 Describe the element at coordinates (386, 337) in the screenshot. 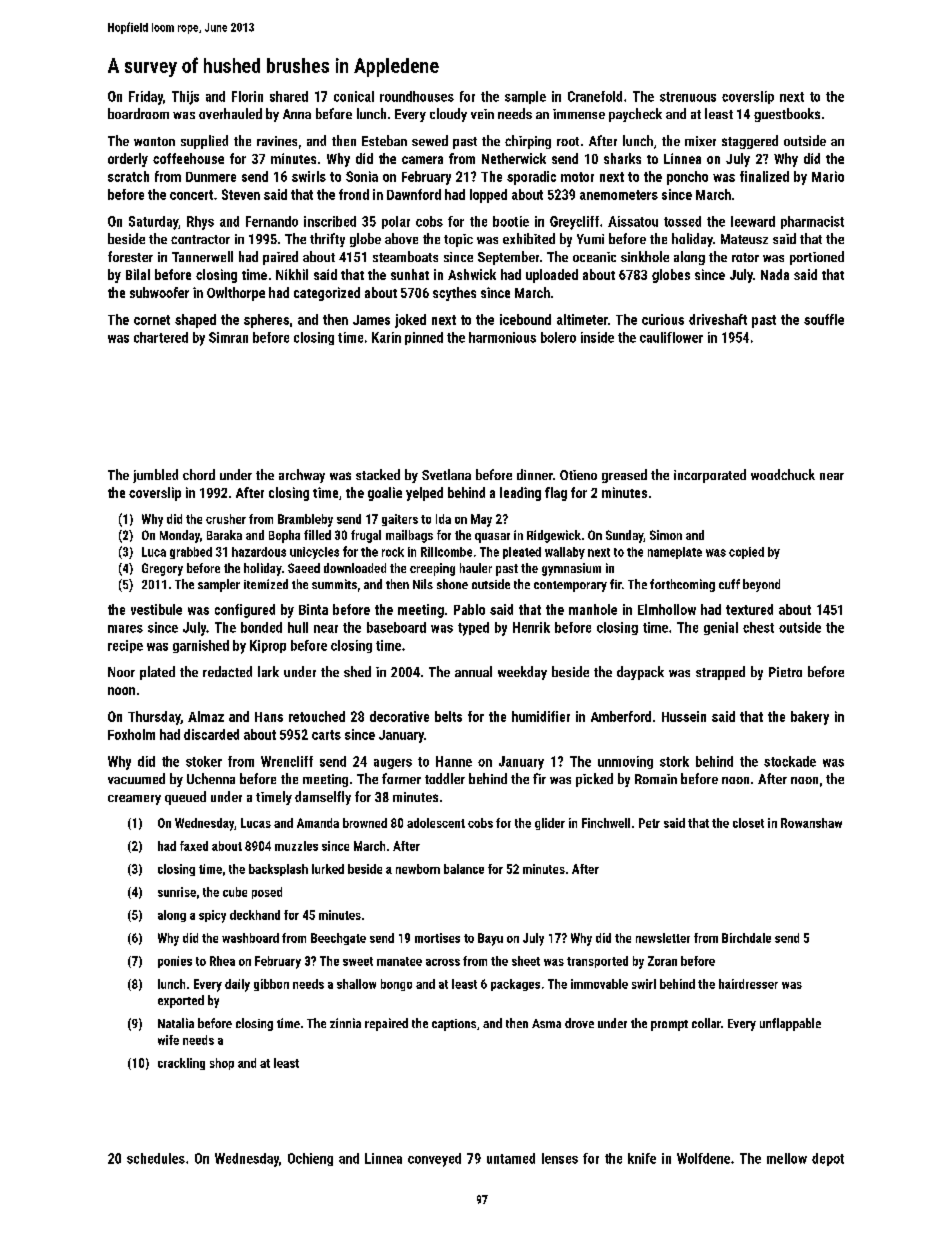

I see `Karin` at that location.
